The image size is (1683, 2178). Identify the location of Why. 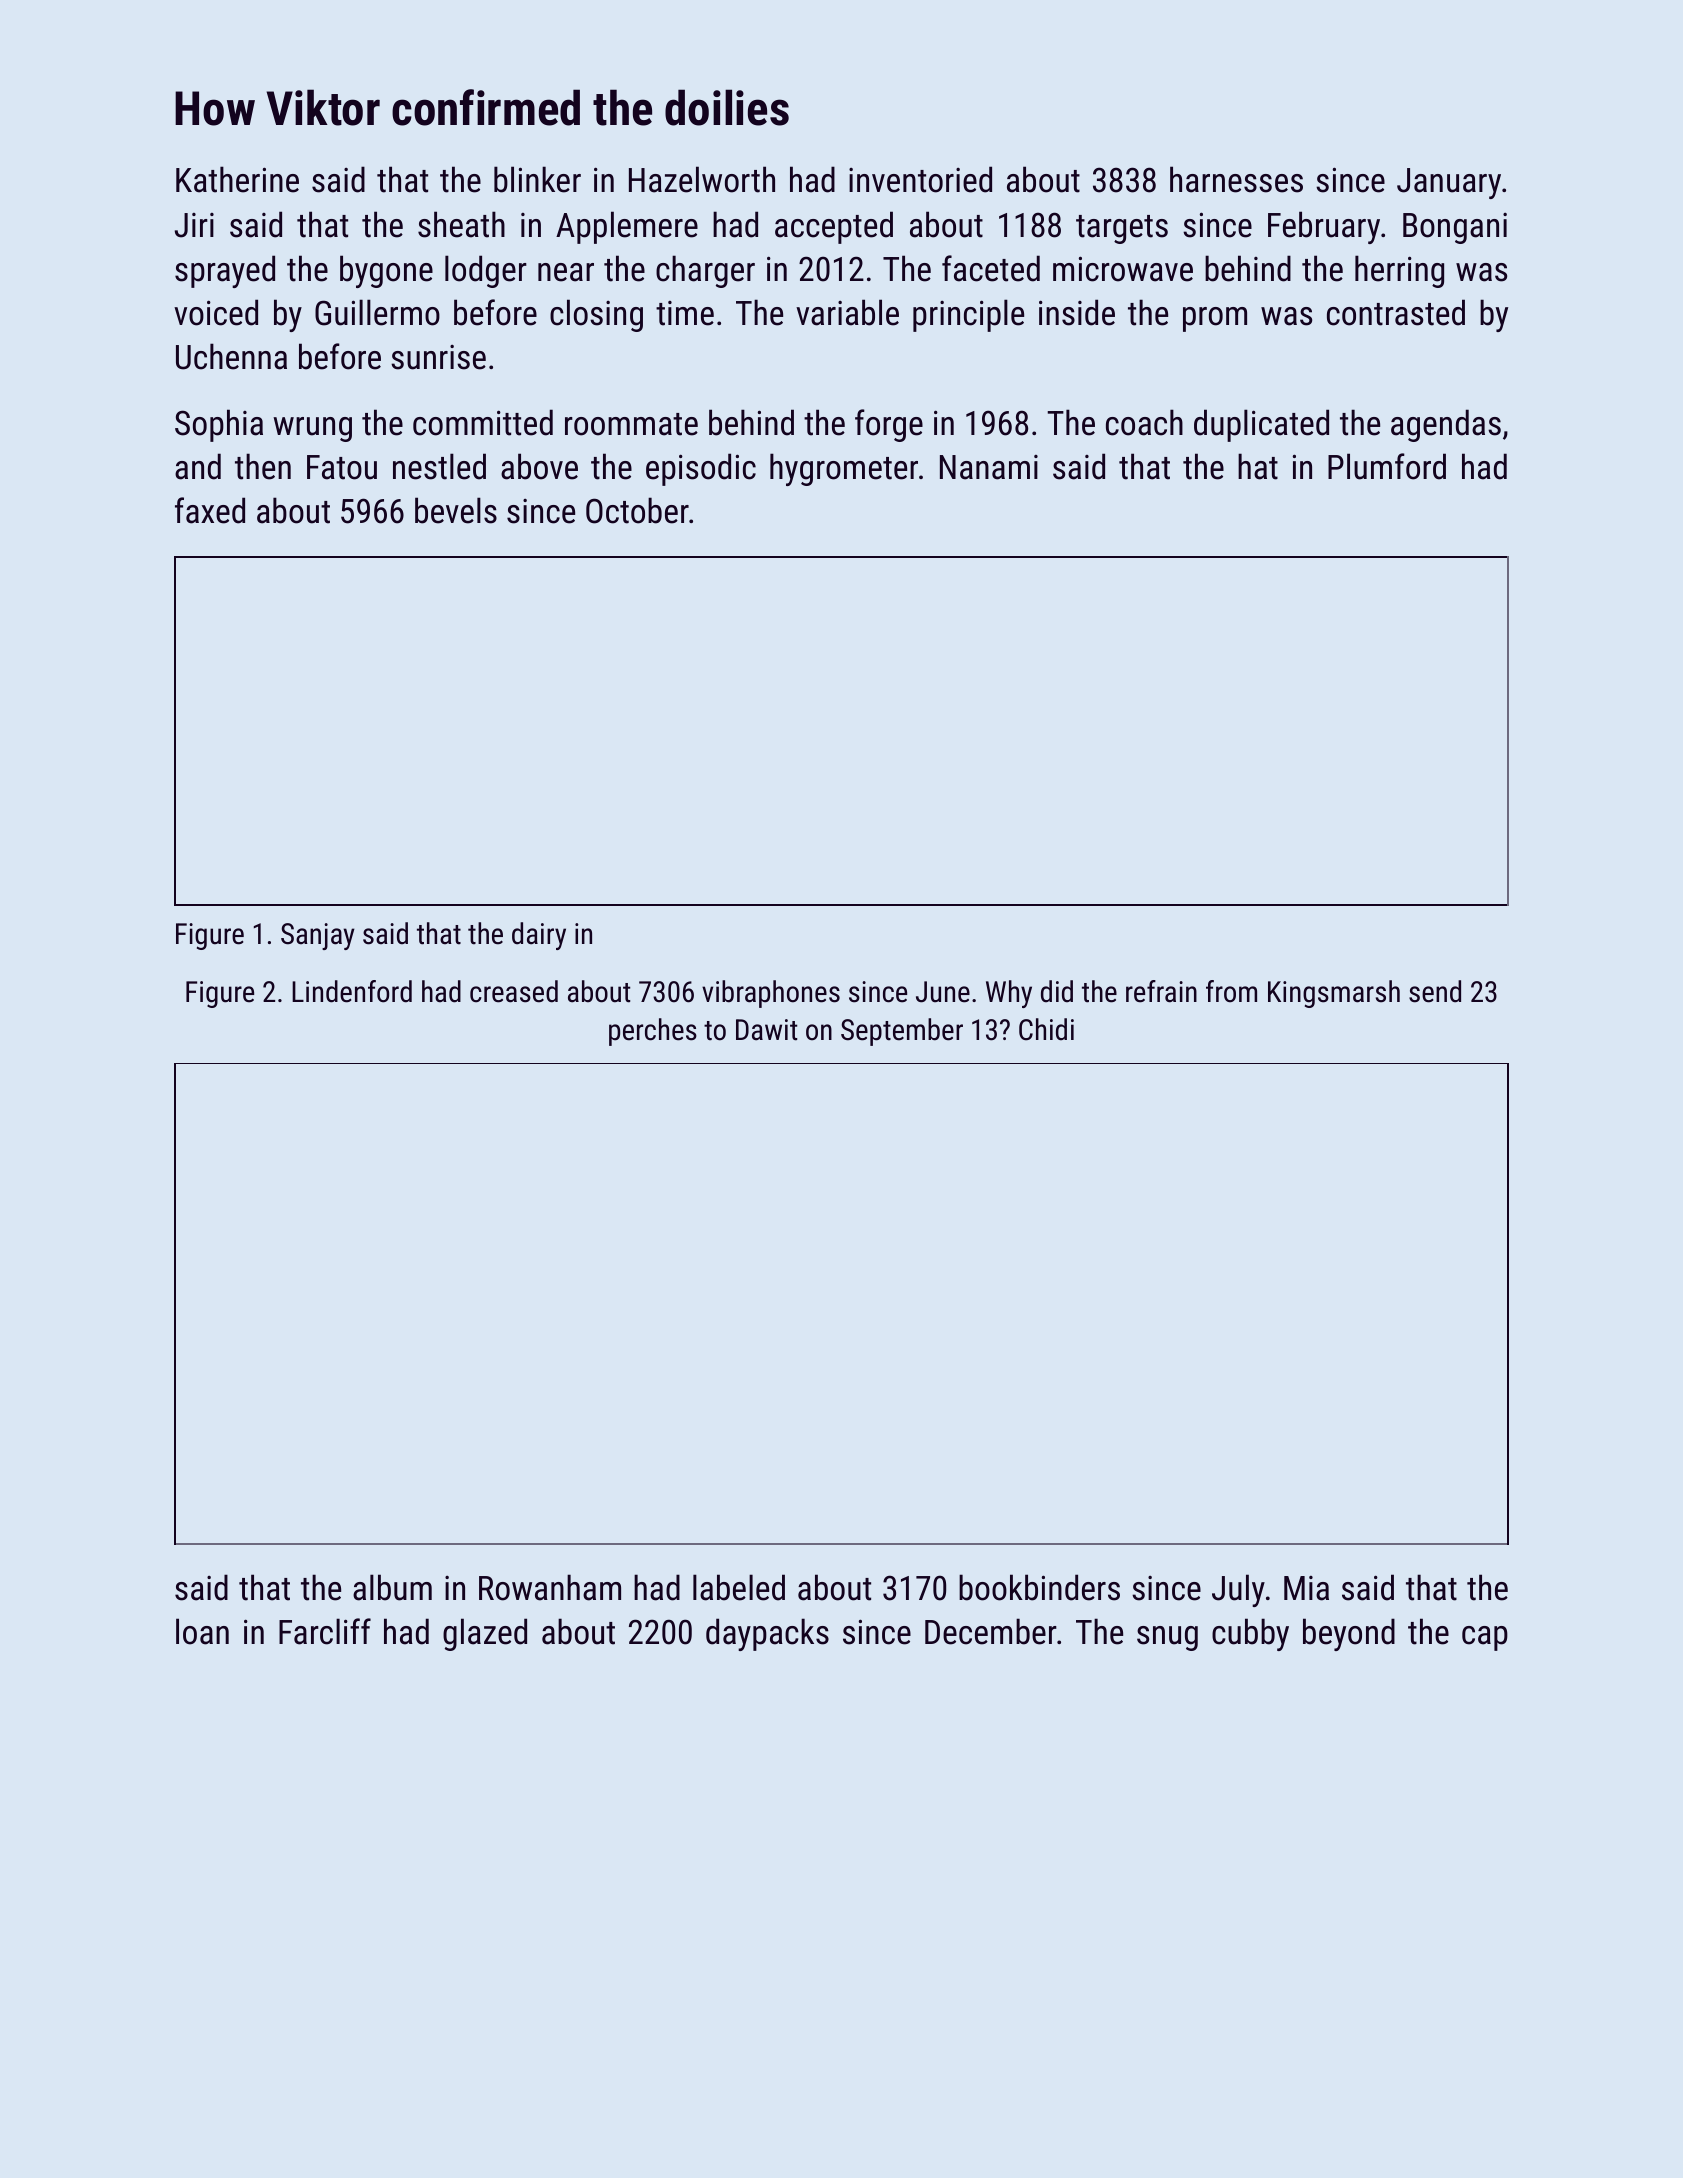
(1009, 994).
